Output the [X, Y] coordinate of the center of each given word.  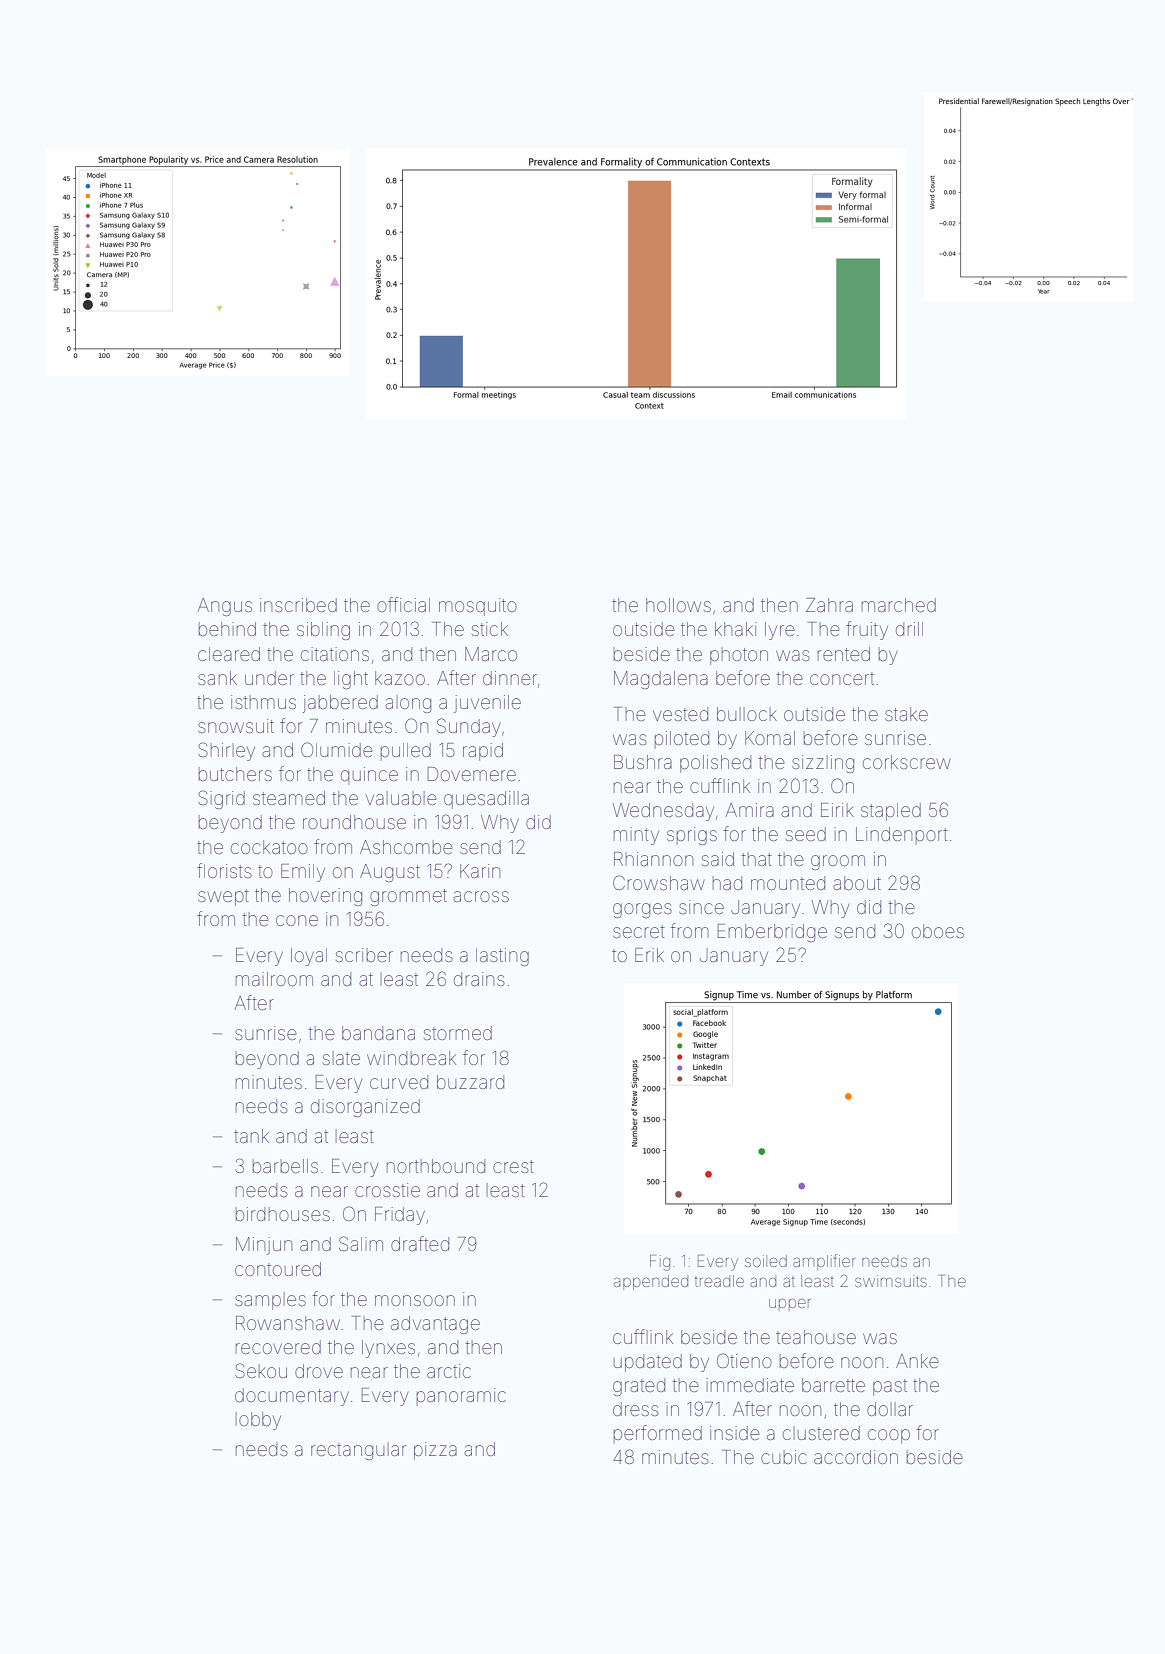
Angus [225, 607]
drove [319, 1371]
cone [297, 920]
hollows [678, 605]
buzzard [470, 1082]
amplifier [824, 1262]
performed [658, 1434]
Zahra [829, 605]
